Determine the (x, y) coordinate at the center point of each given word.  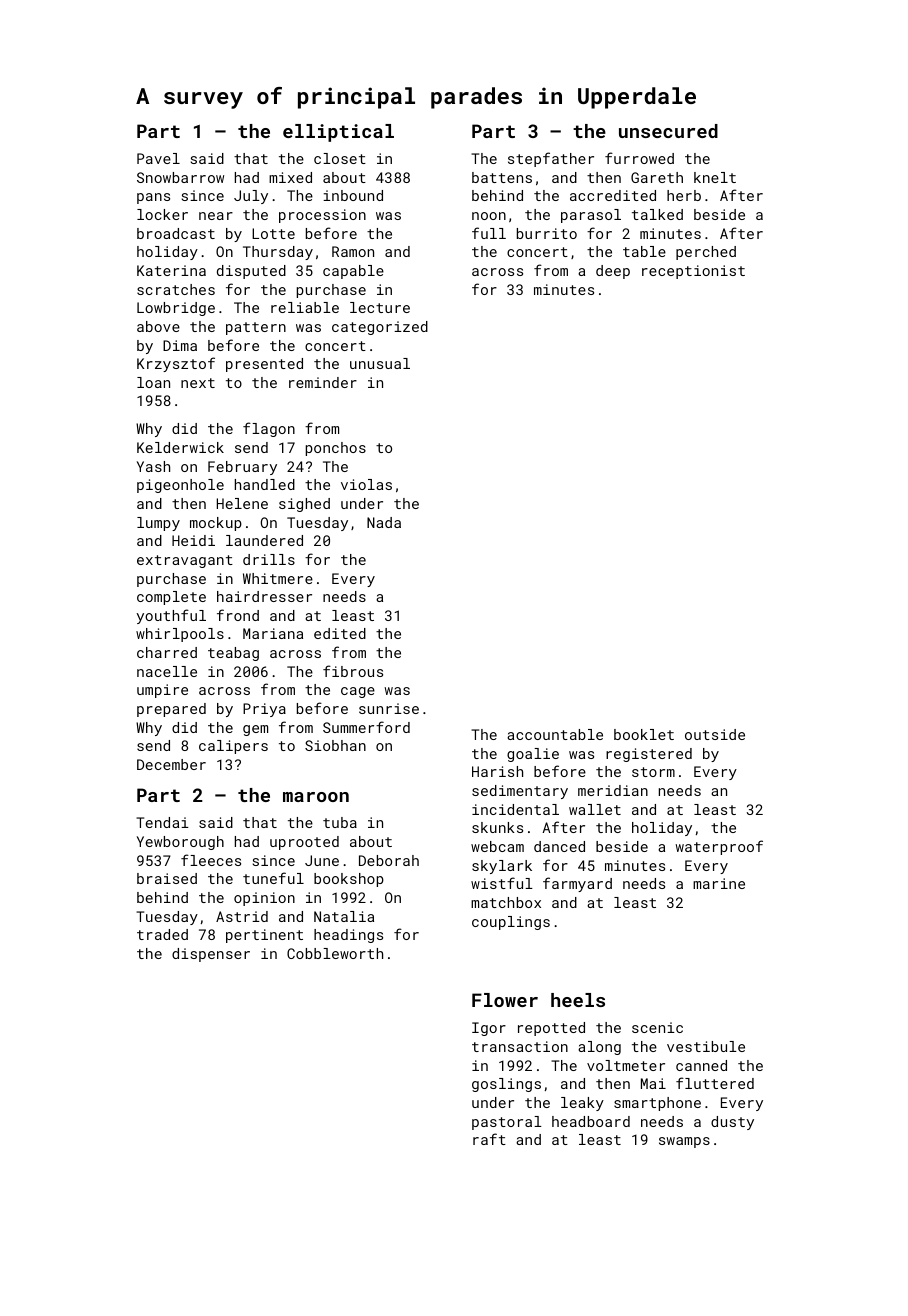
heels (578, 1000)
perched (706, 253)
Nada (384, 522)
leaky (582, 1104)
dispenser (211, 955)
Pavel (158, 158)
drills (269, 559)
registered (649, 755)
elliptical (338, 133)
